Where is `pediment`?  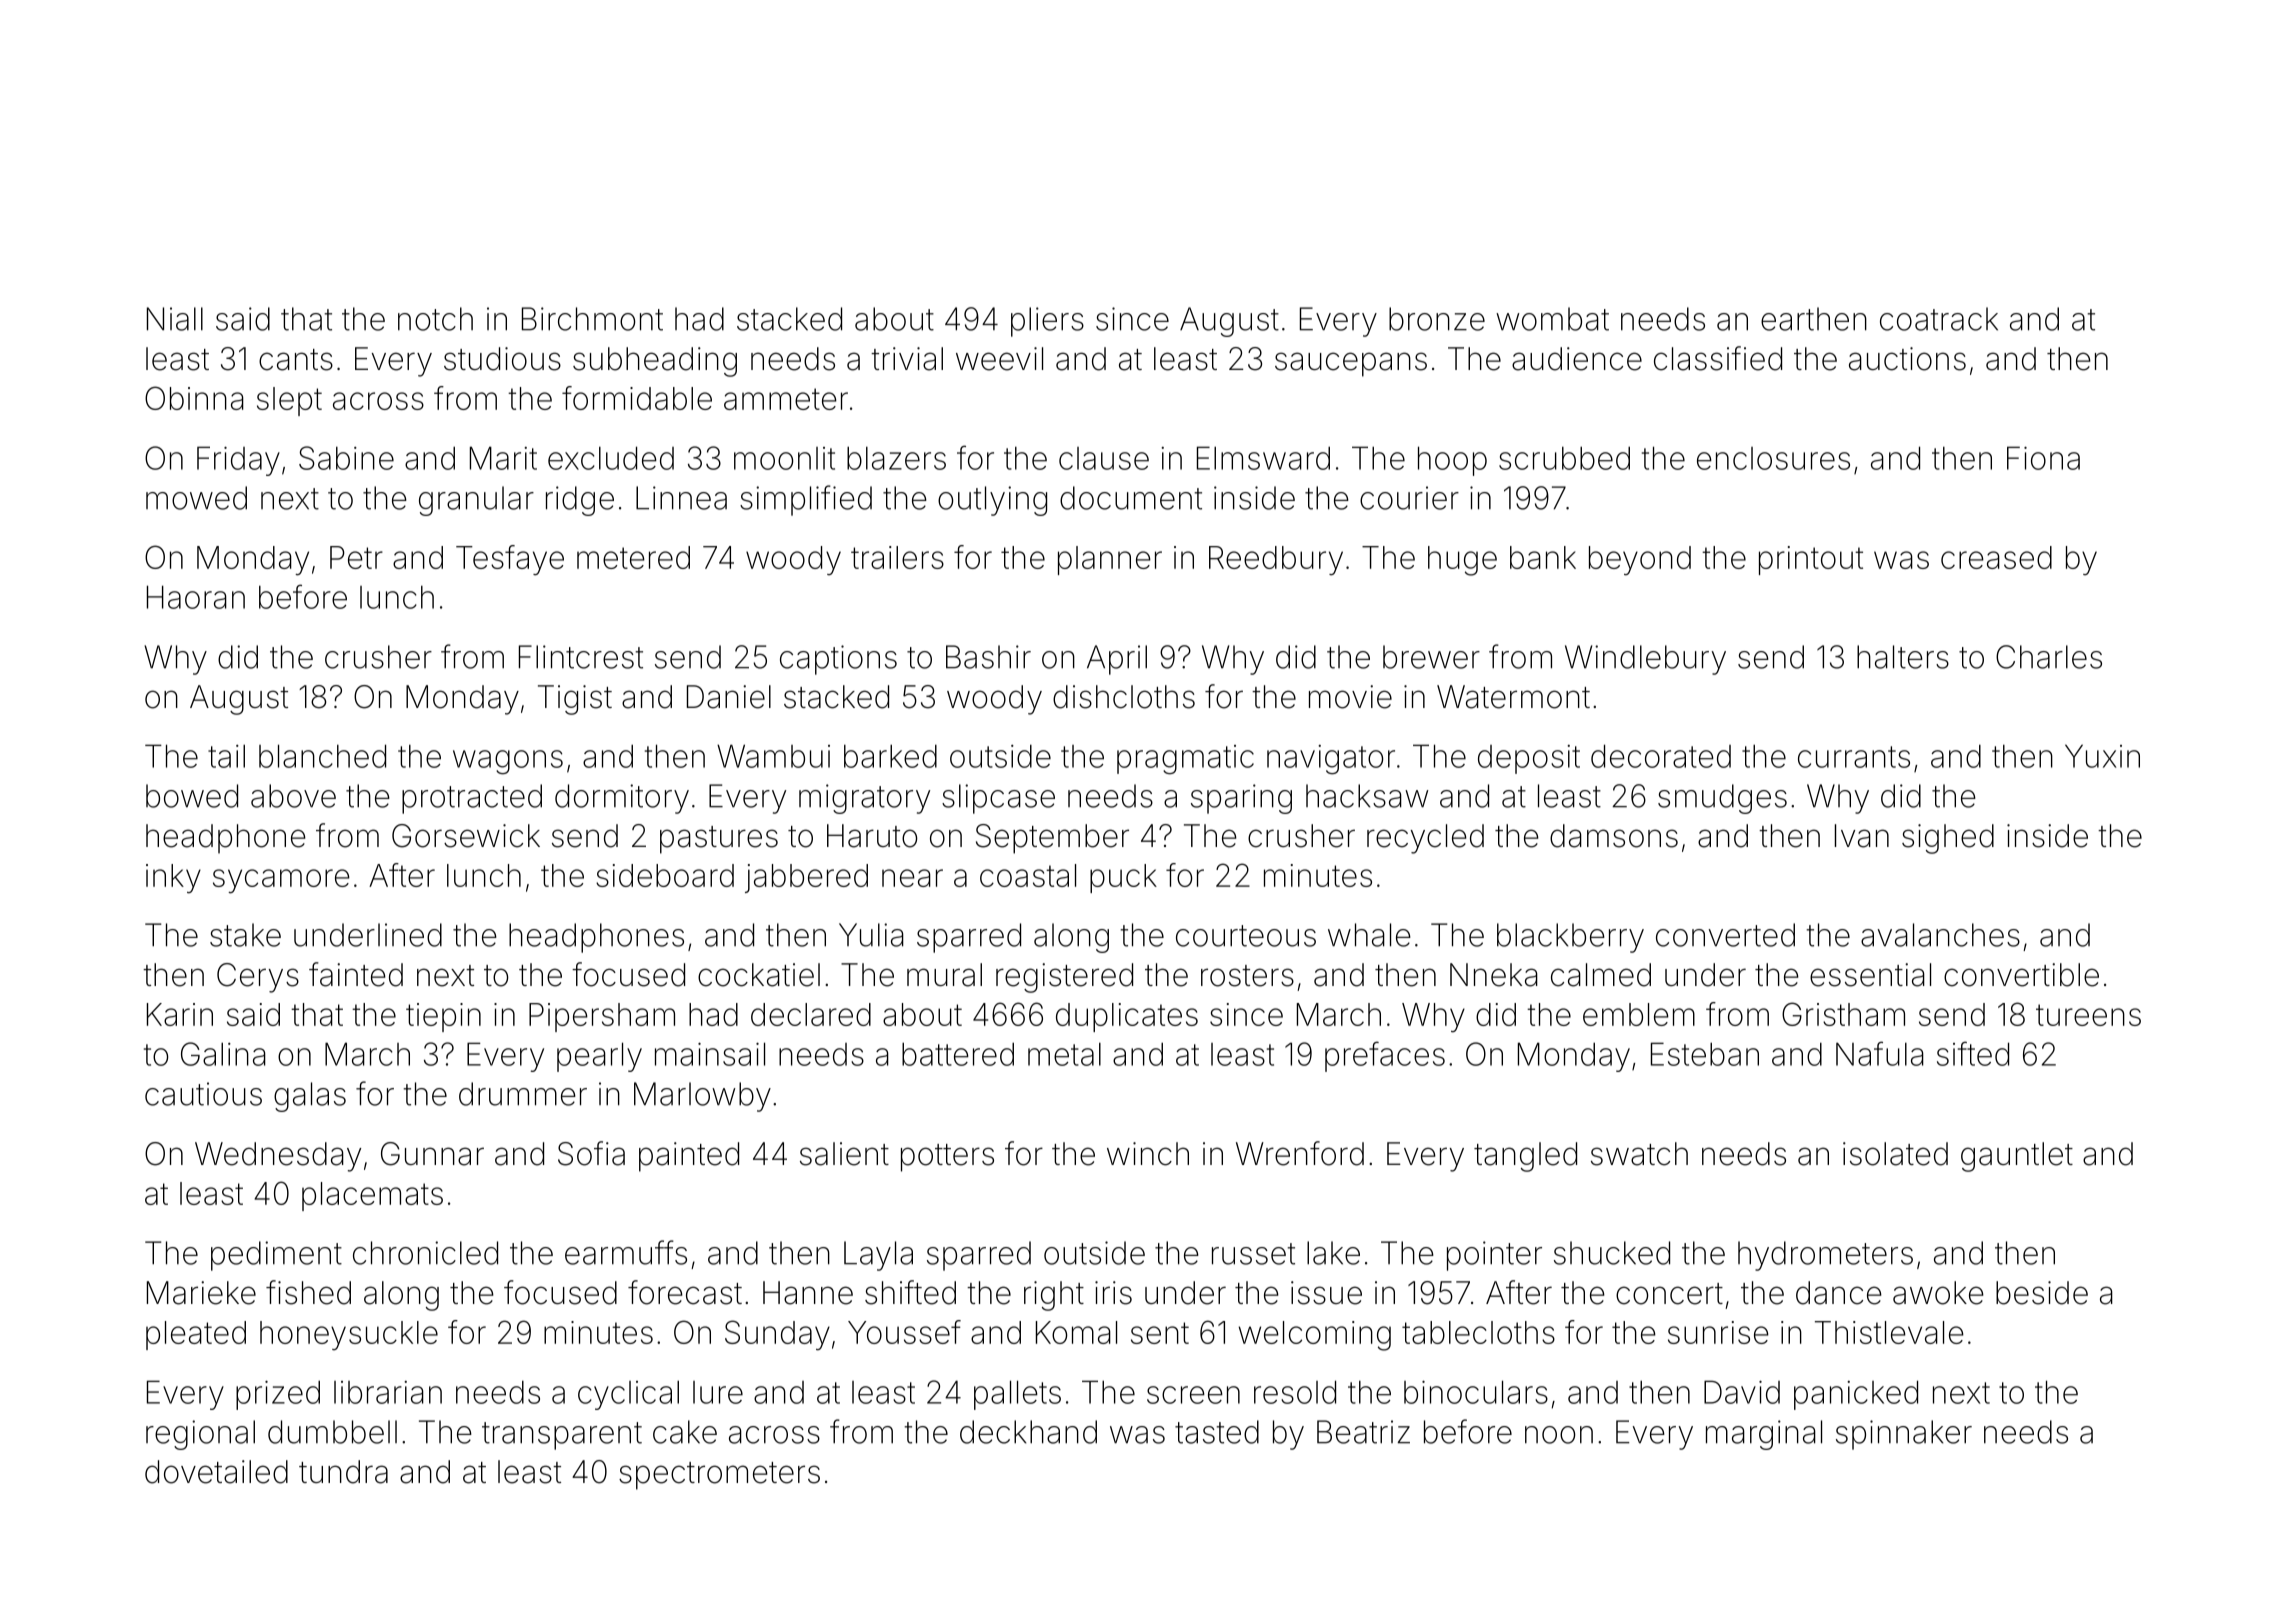 pediment is located at coordinates (276, 1256).
